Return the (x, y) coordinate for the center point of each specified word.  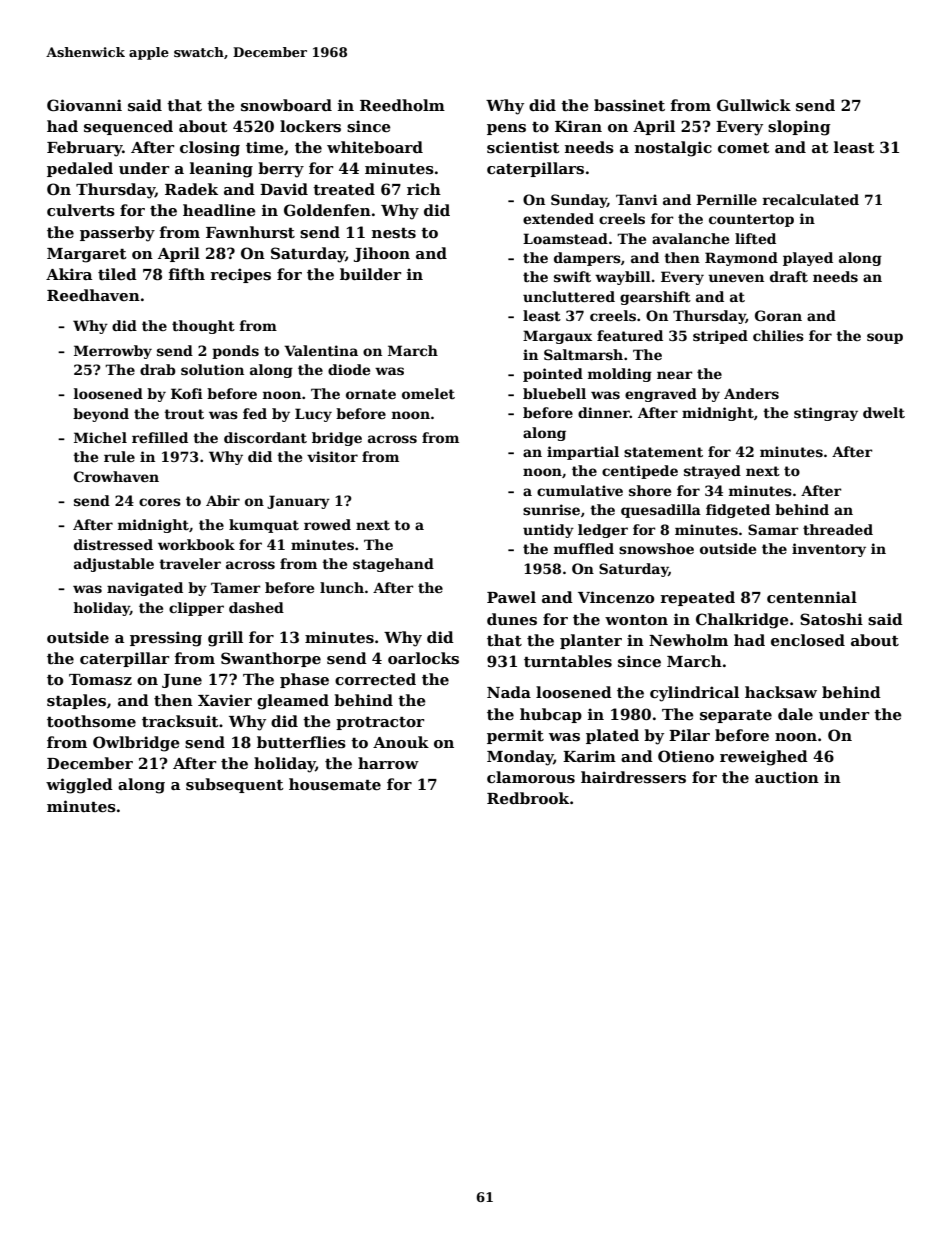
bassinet (629, 105)
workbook (196, 544)
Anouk (401, 742)
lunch (342, 587)
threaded (838, 529)
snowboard (286, 105)
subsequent (235, 785)
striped (720, 337)
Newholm (688, 640)
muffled (584, 548)
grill (225, 639)
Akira (69, 274)
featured (630, 335)
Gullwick (754, 105)
